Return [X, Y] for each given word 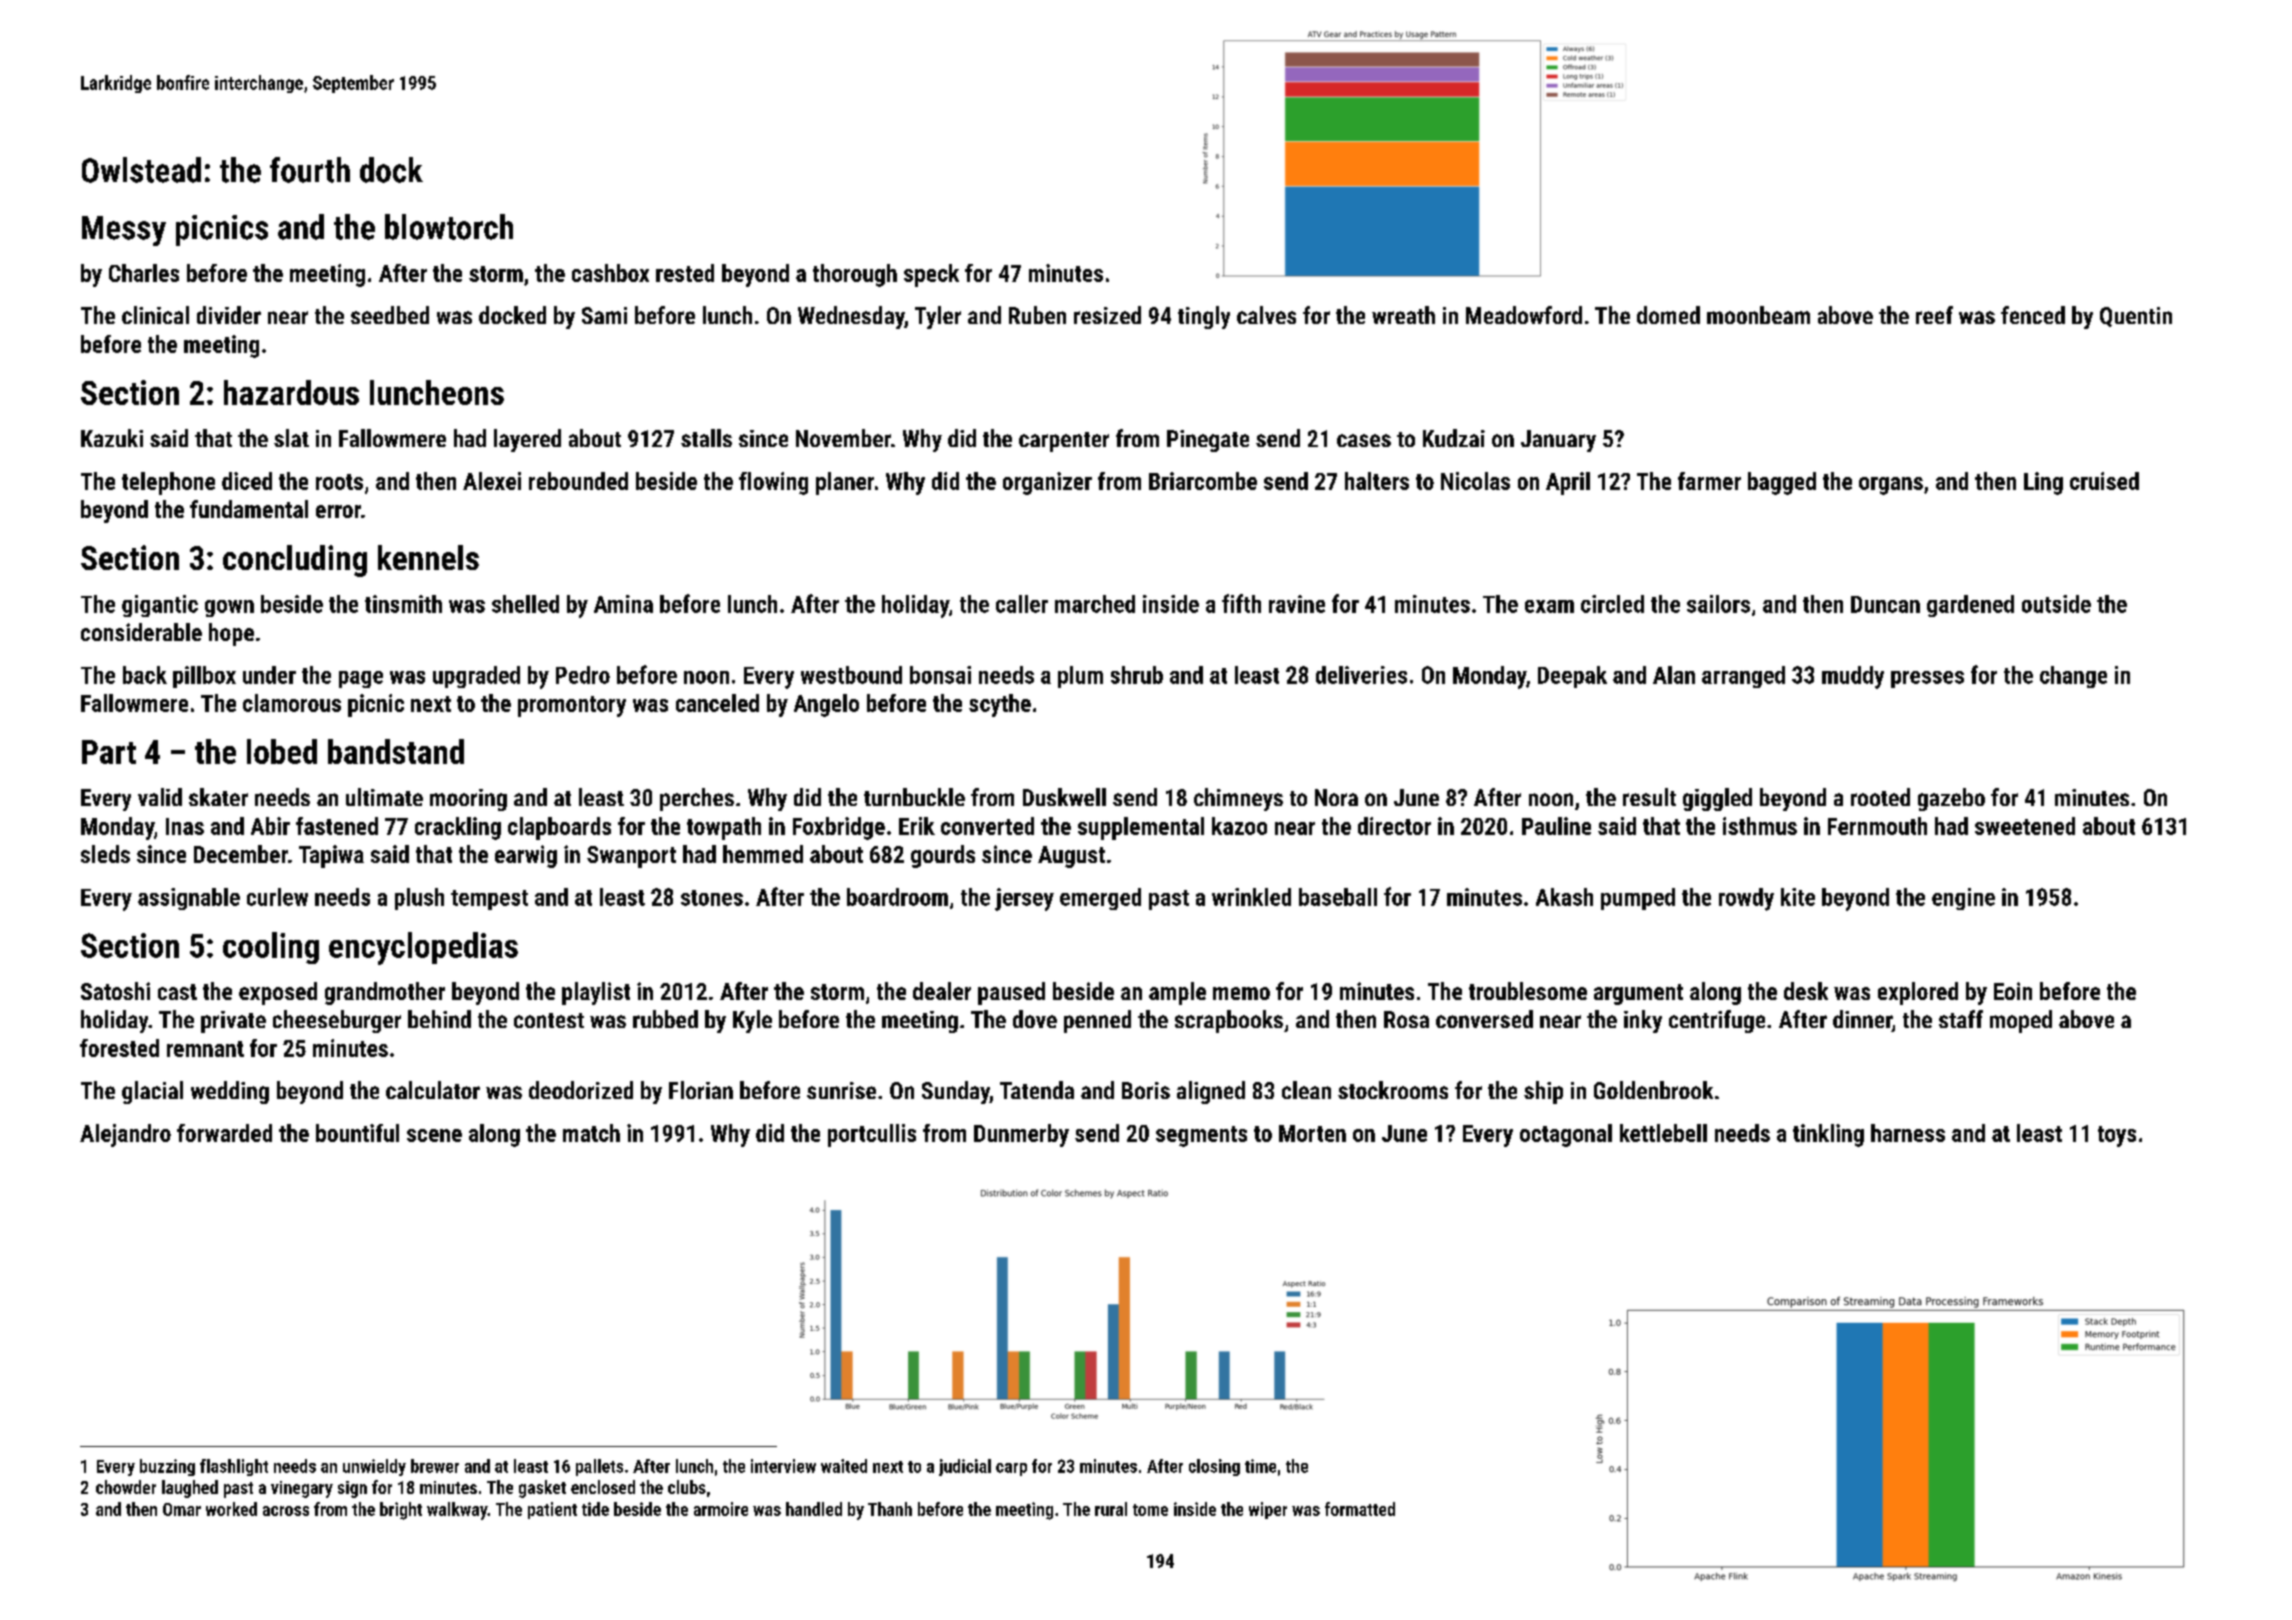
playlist [596, 993]
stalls [706, 438]
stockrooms [1393, 1090]
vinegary [302, 1489]
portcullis [872, 1135]
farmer [1709, 481]
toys [2117, 1136]
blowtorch [449, 227]
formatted [1360, 1509]
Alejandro [125, 1135]
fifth [1241, 603]
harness [1908, 1133]
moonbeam [1758, 315]
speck [931, 275]
